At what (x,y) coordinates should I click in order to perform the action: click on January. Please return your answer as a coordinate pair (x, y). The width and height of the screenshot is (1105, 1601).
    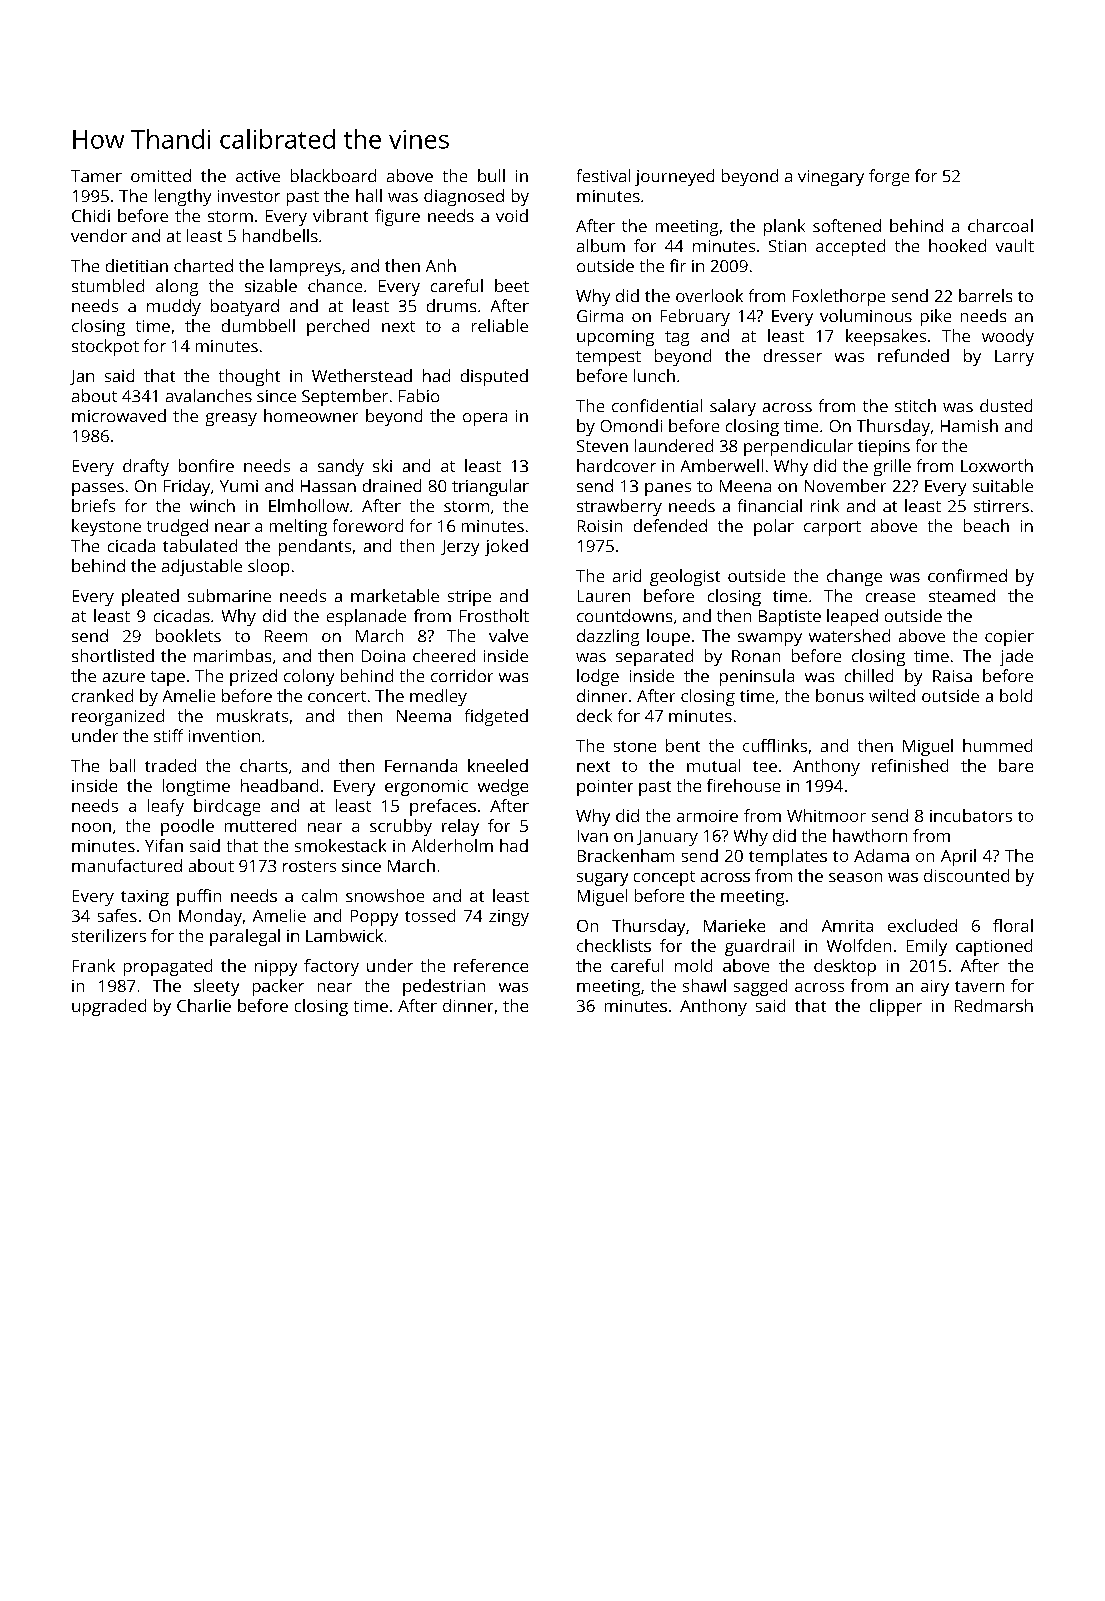
    Looking at the image, I should click on (667, 838).
